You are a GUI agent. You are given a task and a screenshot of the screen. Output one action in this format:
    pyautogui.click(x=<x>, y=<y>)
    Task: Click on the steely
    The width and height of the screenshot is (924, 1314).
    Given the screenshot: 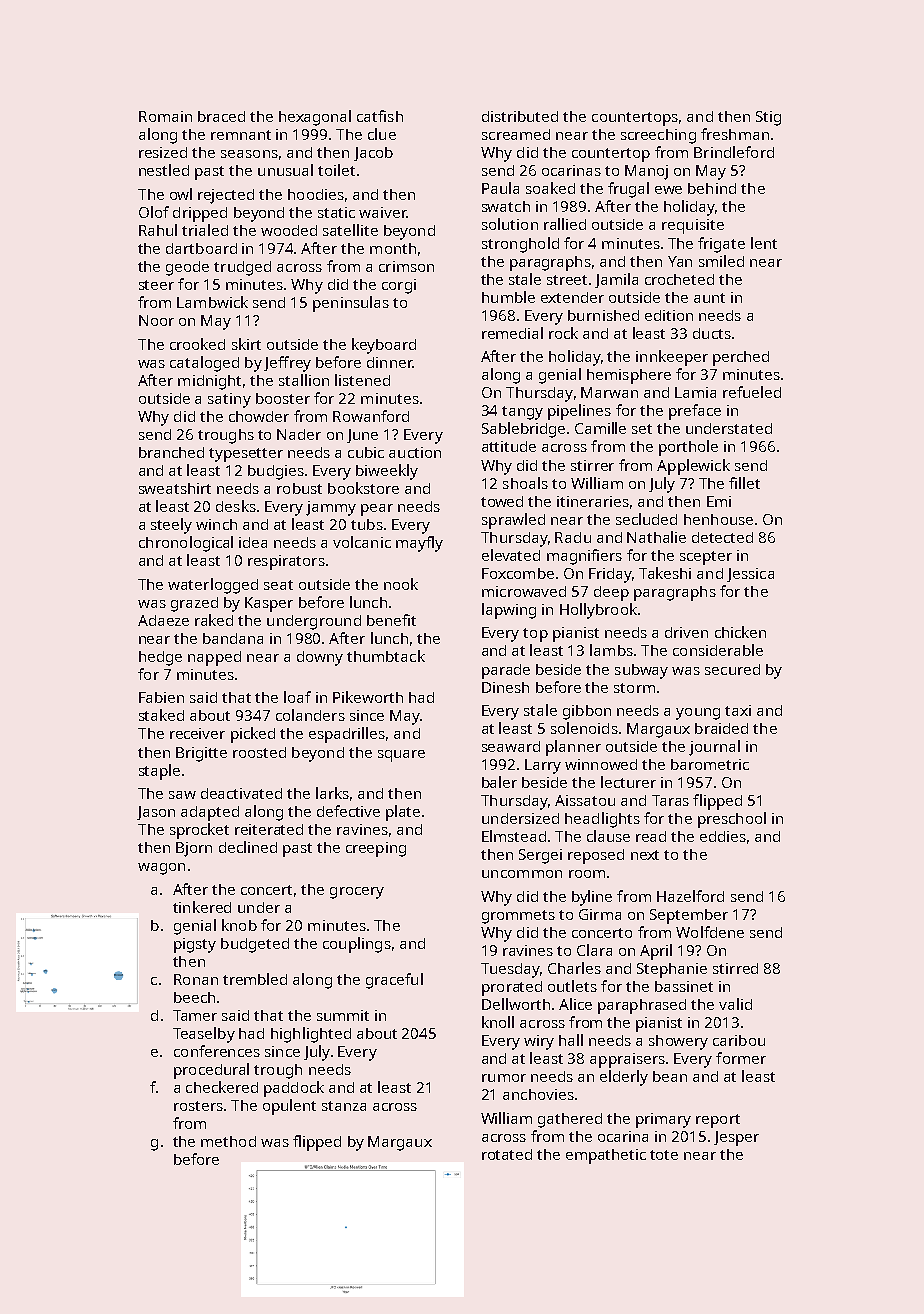 What is the action you would take?
    pyautogui.click(x=171, y=526)
